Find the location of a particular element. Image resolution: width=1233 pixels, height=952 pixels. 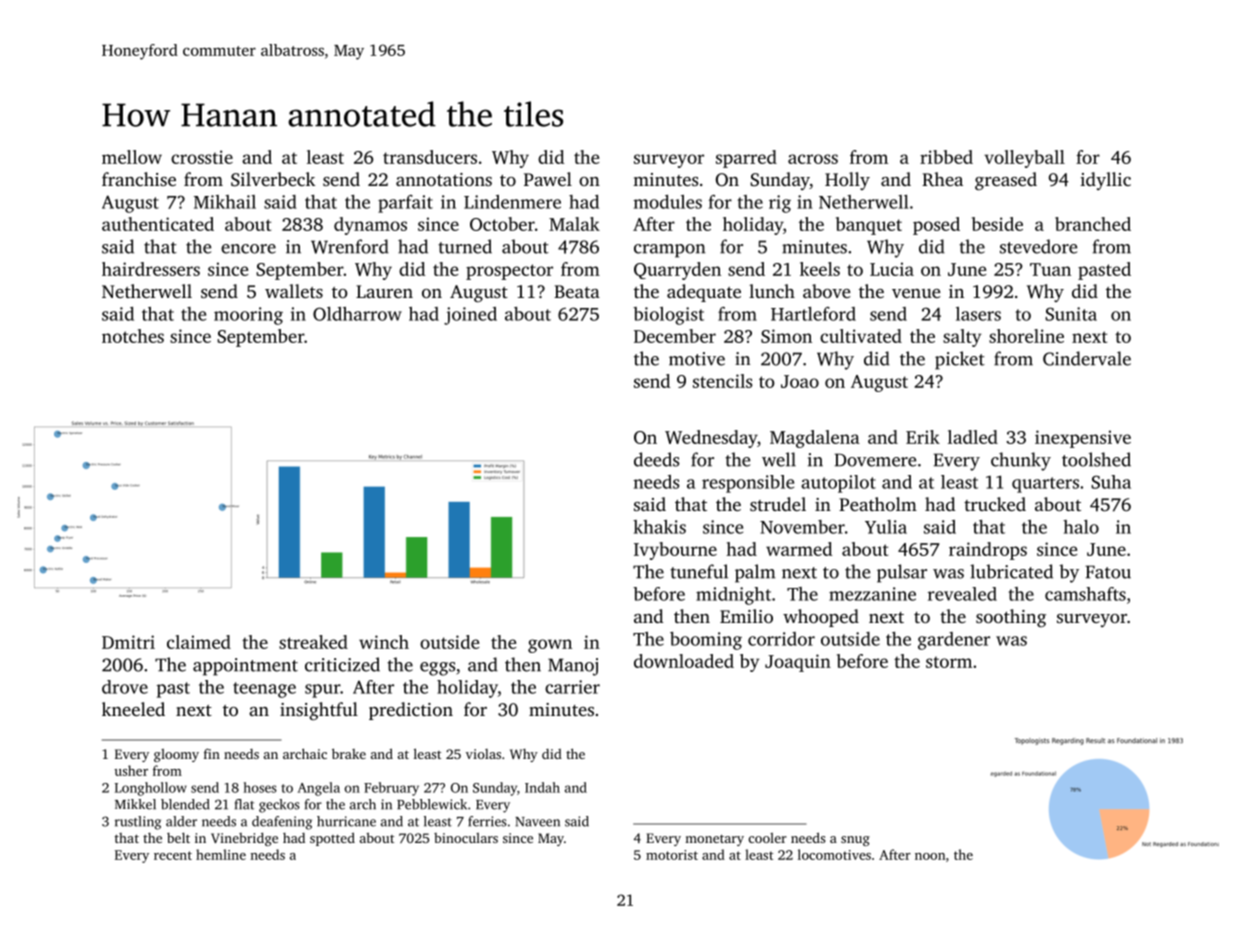

Oldharrow is located at coordinates (357, 314).
